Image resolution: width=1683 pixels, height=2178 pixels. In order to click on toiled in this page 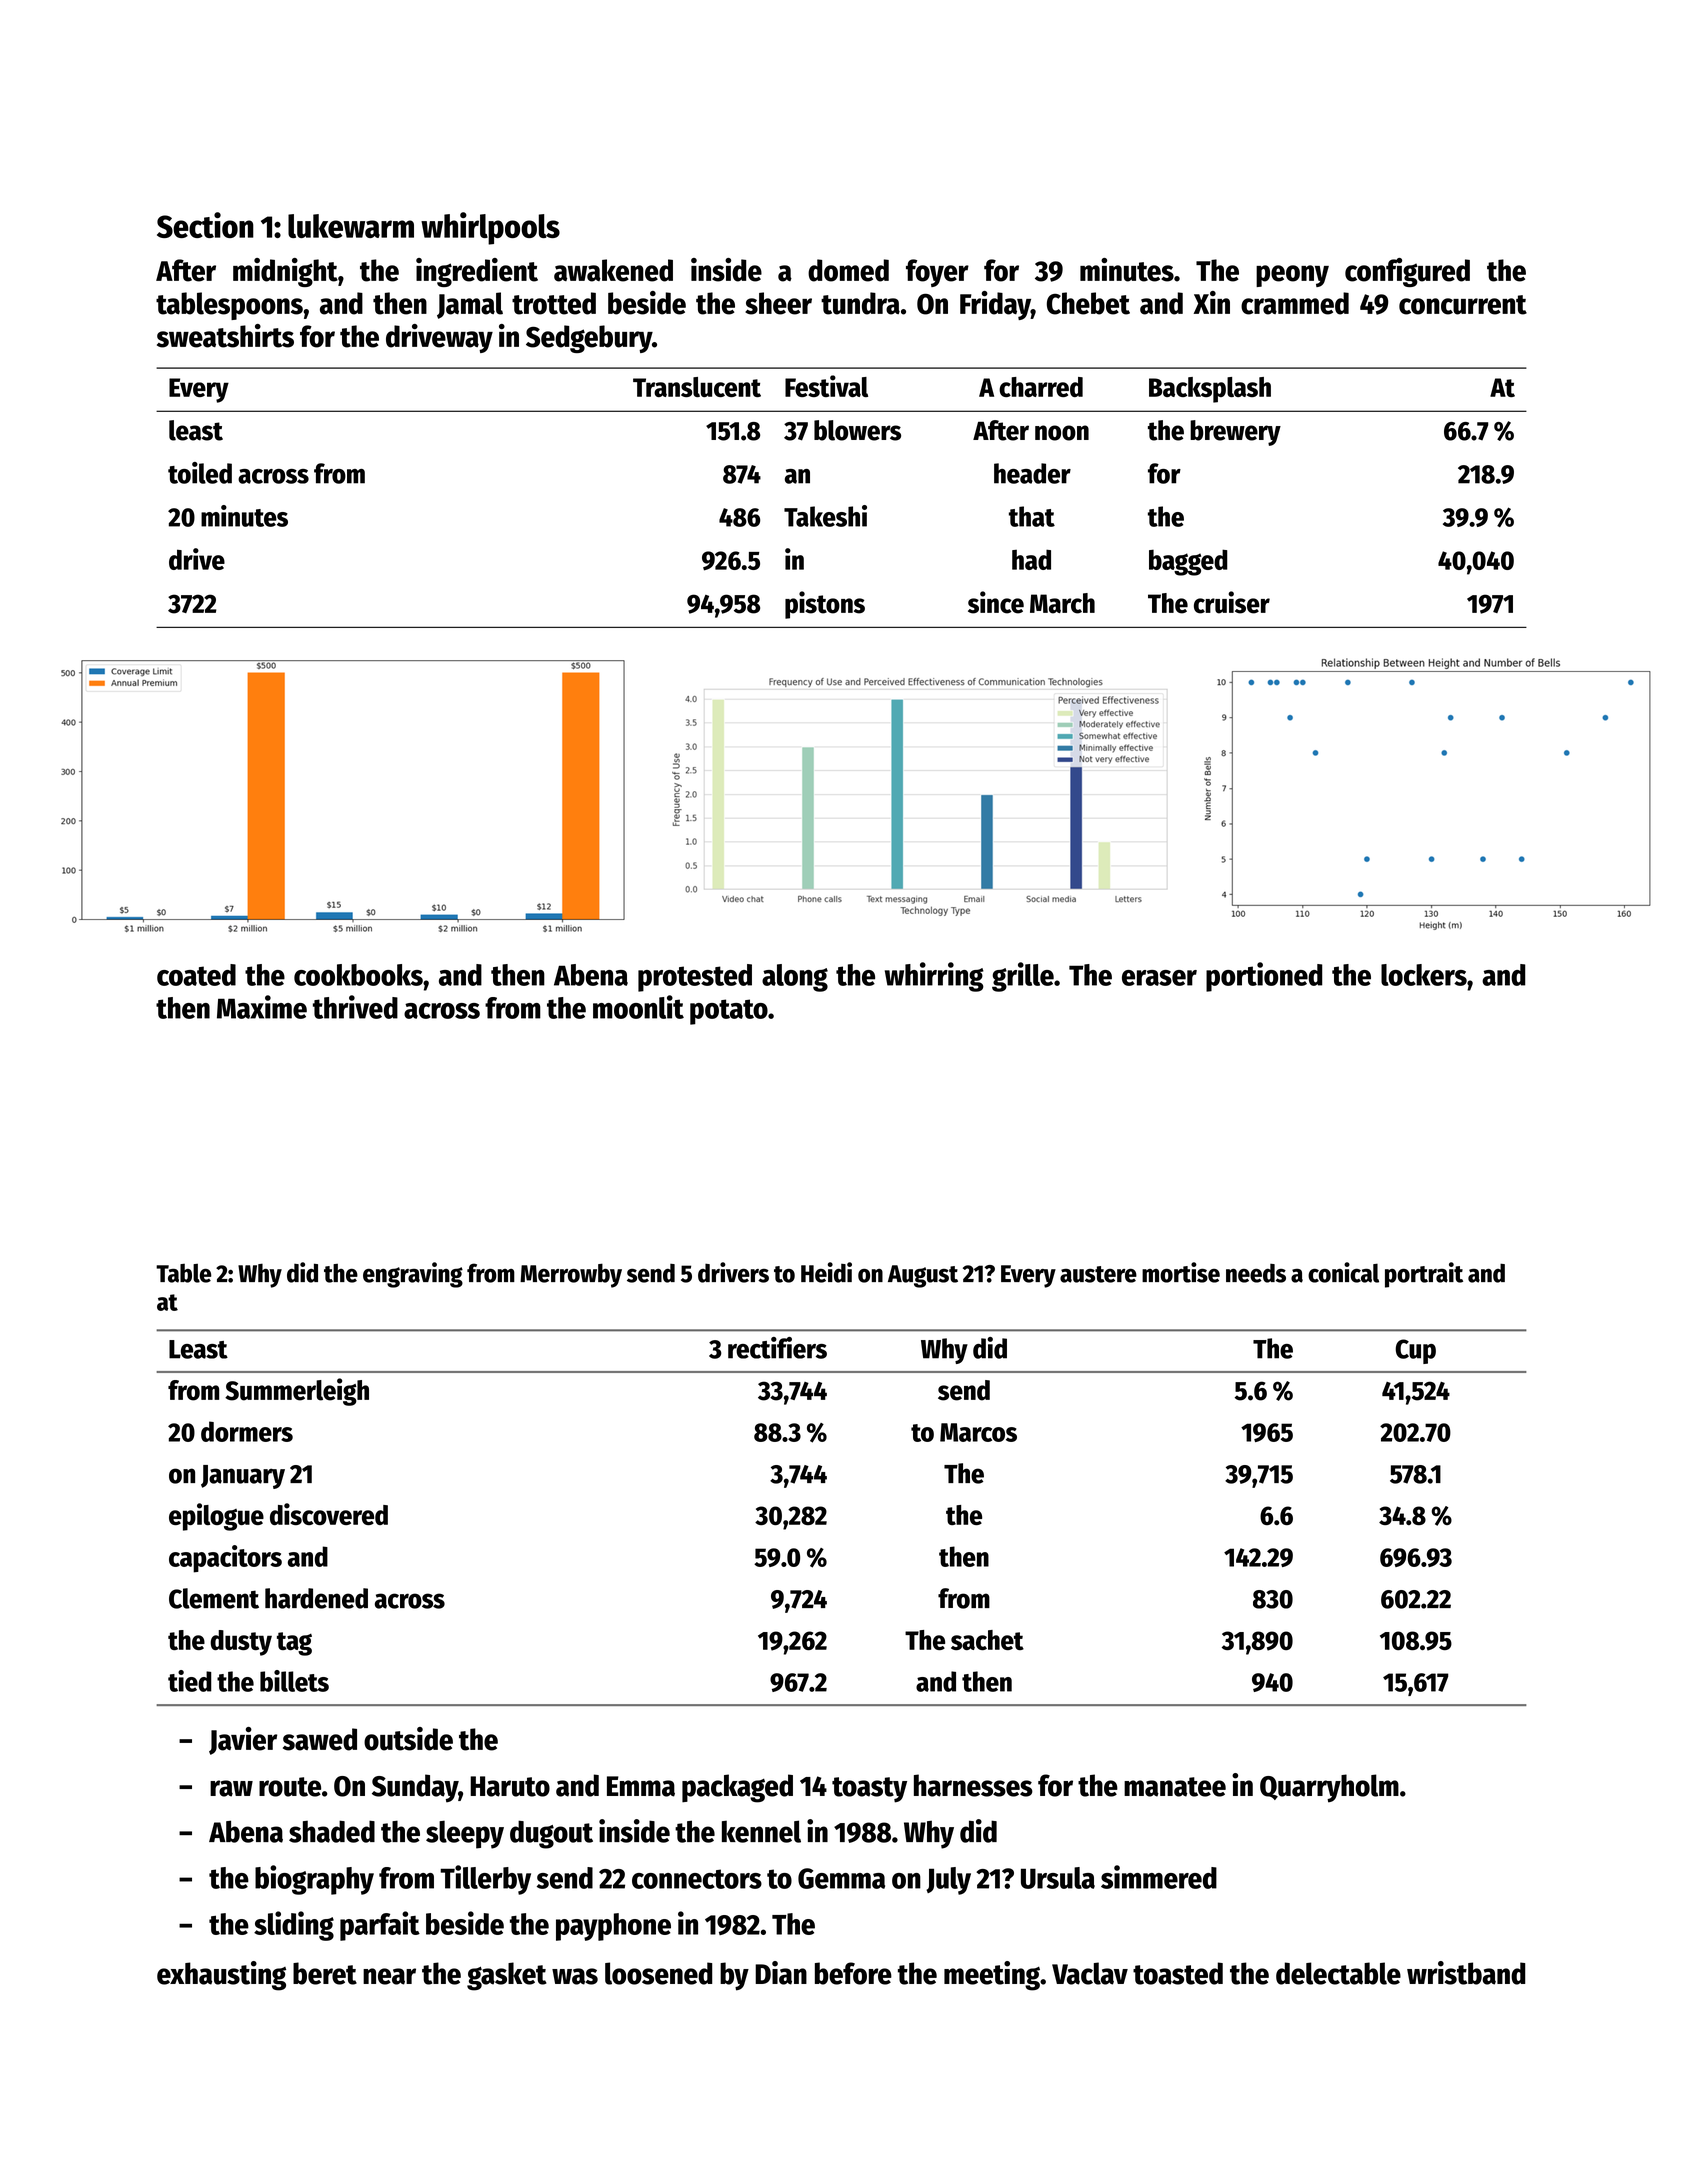, I will do `click(200, 473)`.
